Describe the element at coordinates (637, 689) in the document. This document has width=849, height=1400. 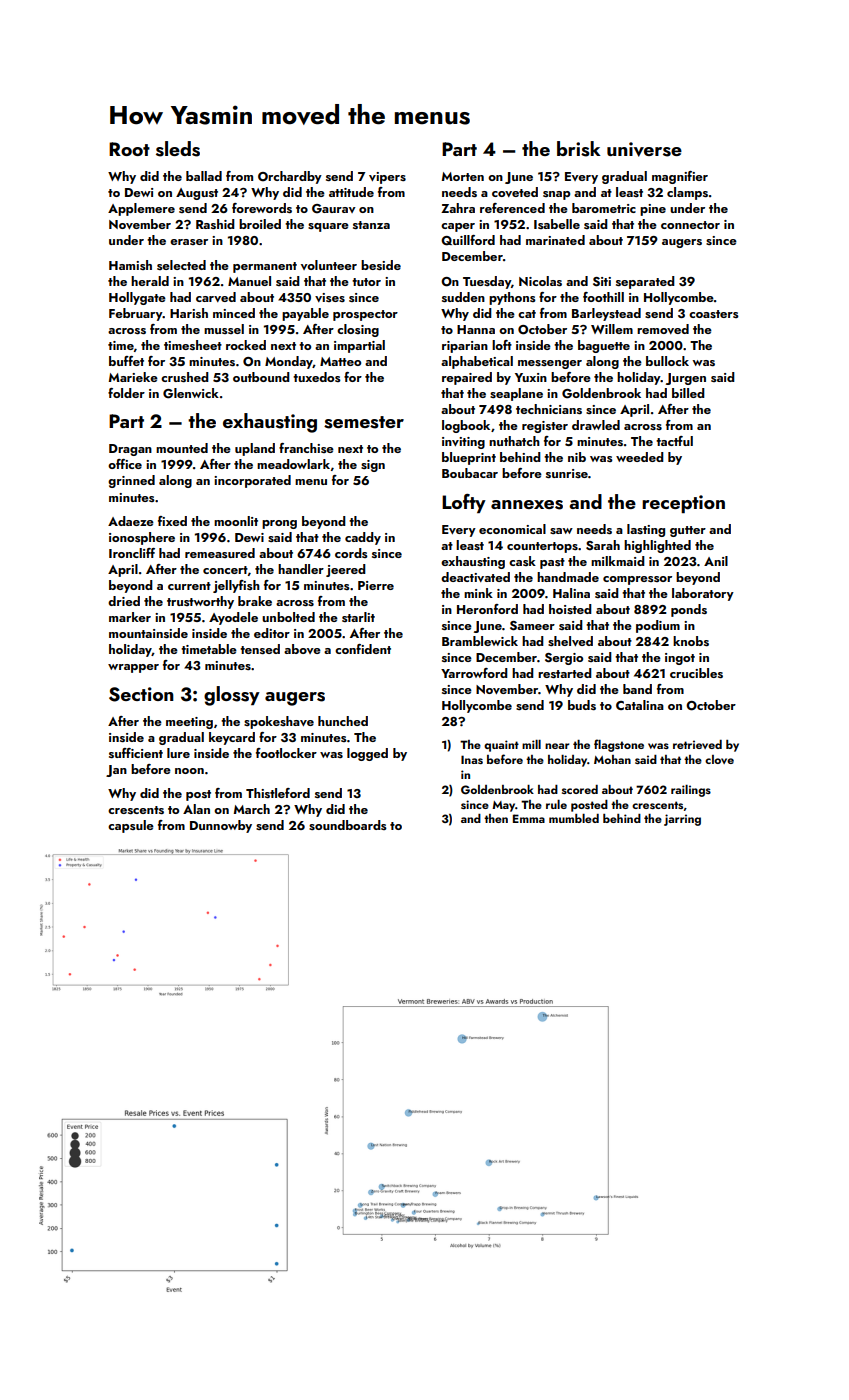
I see `band` at that location.
